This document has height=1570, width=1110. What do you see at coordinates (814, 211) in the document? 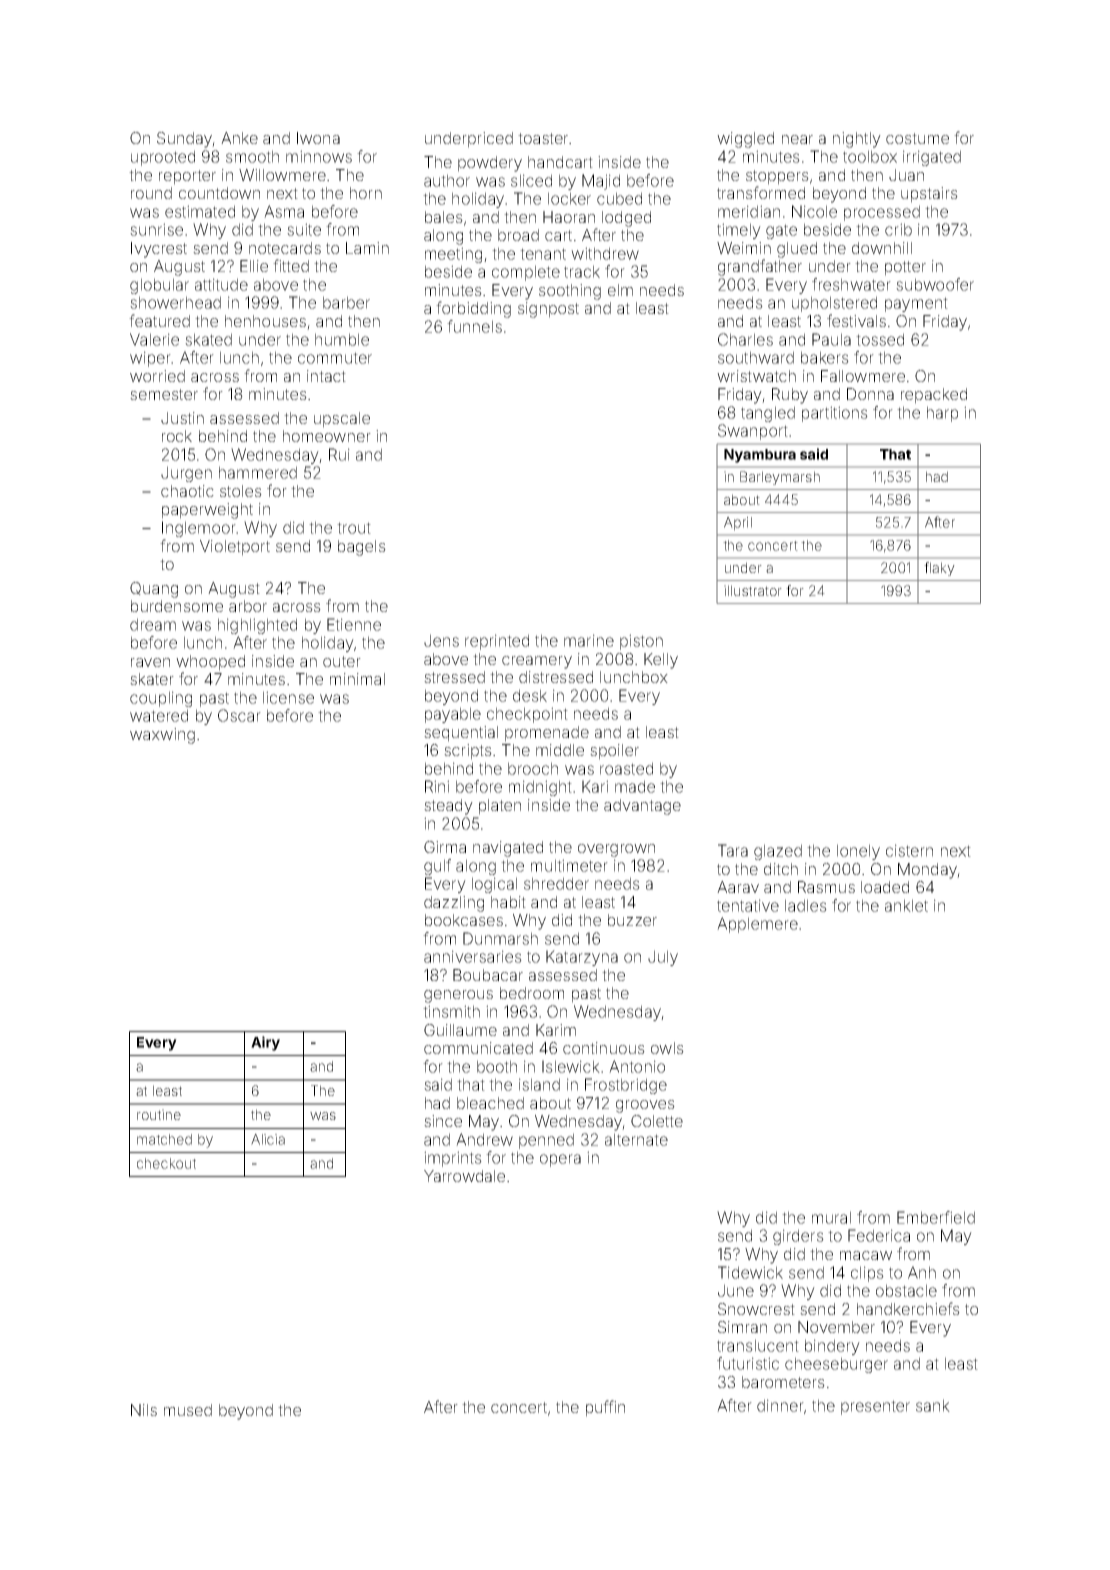
I see `Nicole` at bounding box center [814, 211].
